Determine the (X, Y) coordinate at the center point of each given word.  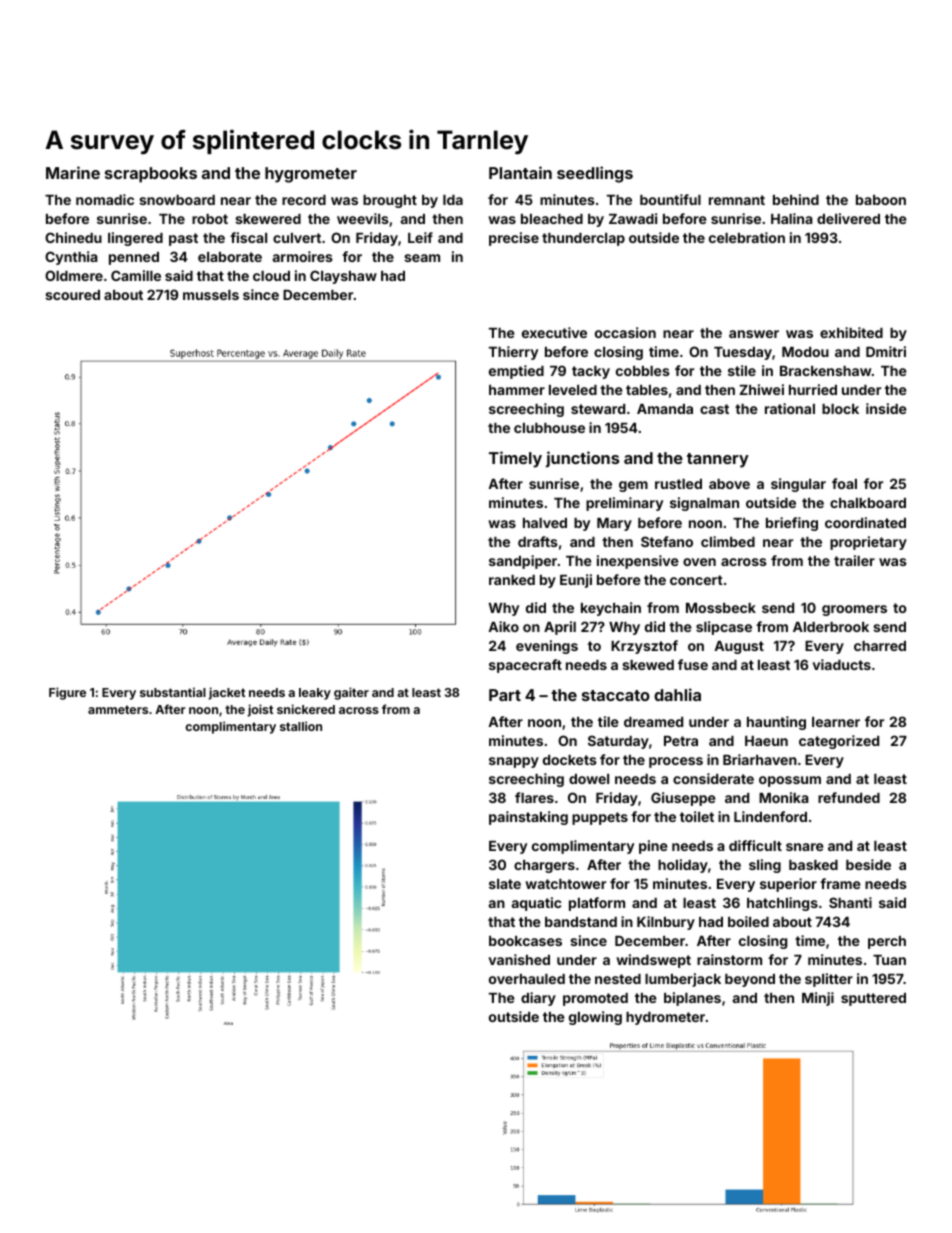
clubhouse (549, 428)
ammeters (118, 709)
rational (790, 408)
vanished (519, 959)
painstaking (528, 818)
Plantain (520, 172)
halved (545, 523)
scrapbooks (151, 175)
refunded (849, 797)
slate (505, 884)
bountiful (670, 199)
